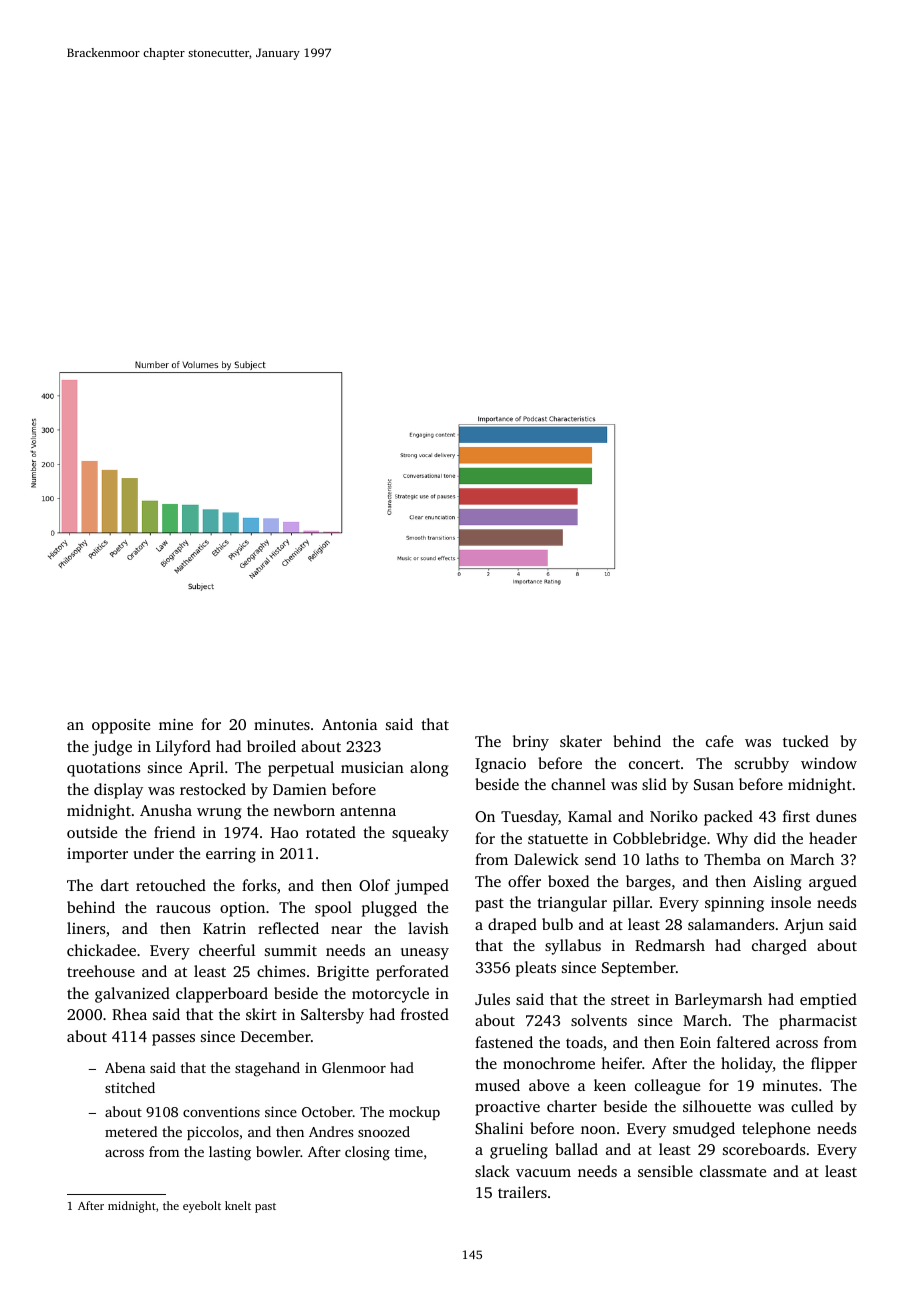 This document has height=1308, width=924. Describe the element at coordinates (409, 1151) in the document. I see `time` at that location.
